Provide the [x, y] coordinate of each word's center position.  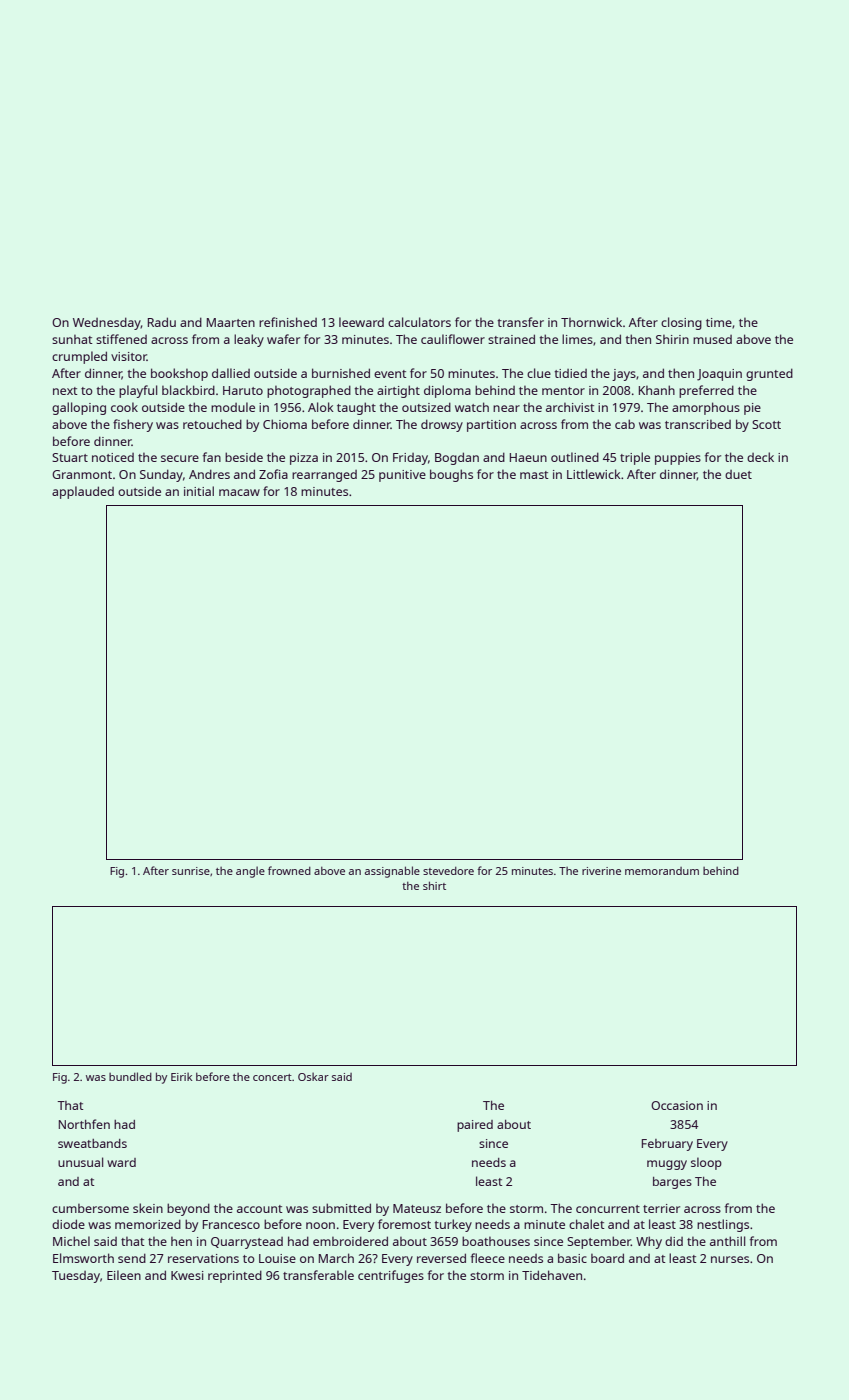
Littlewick [594, 474]
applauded [83, 492]
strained [511, 339]
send [132, 1258]
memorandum [662, 871]
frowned [289, 870]
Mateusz [417, 1208]
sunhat [72, 339]
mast [534, 475]
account [260, 1209]
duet [738, 474]
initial [199, 491]
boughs [451, 475]
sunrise [191, 871]
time [719, 322]
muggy [667, 1165]
